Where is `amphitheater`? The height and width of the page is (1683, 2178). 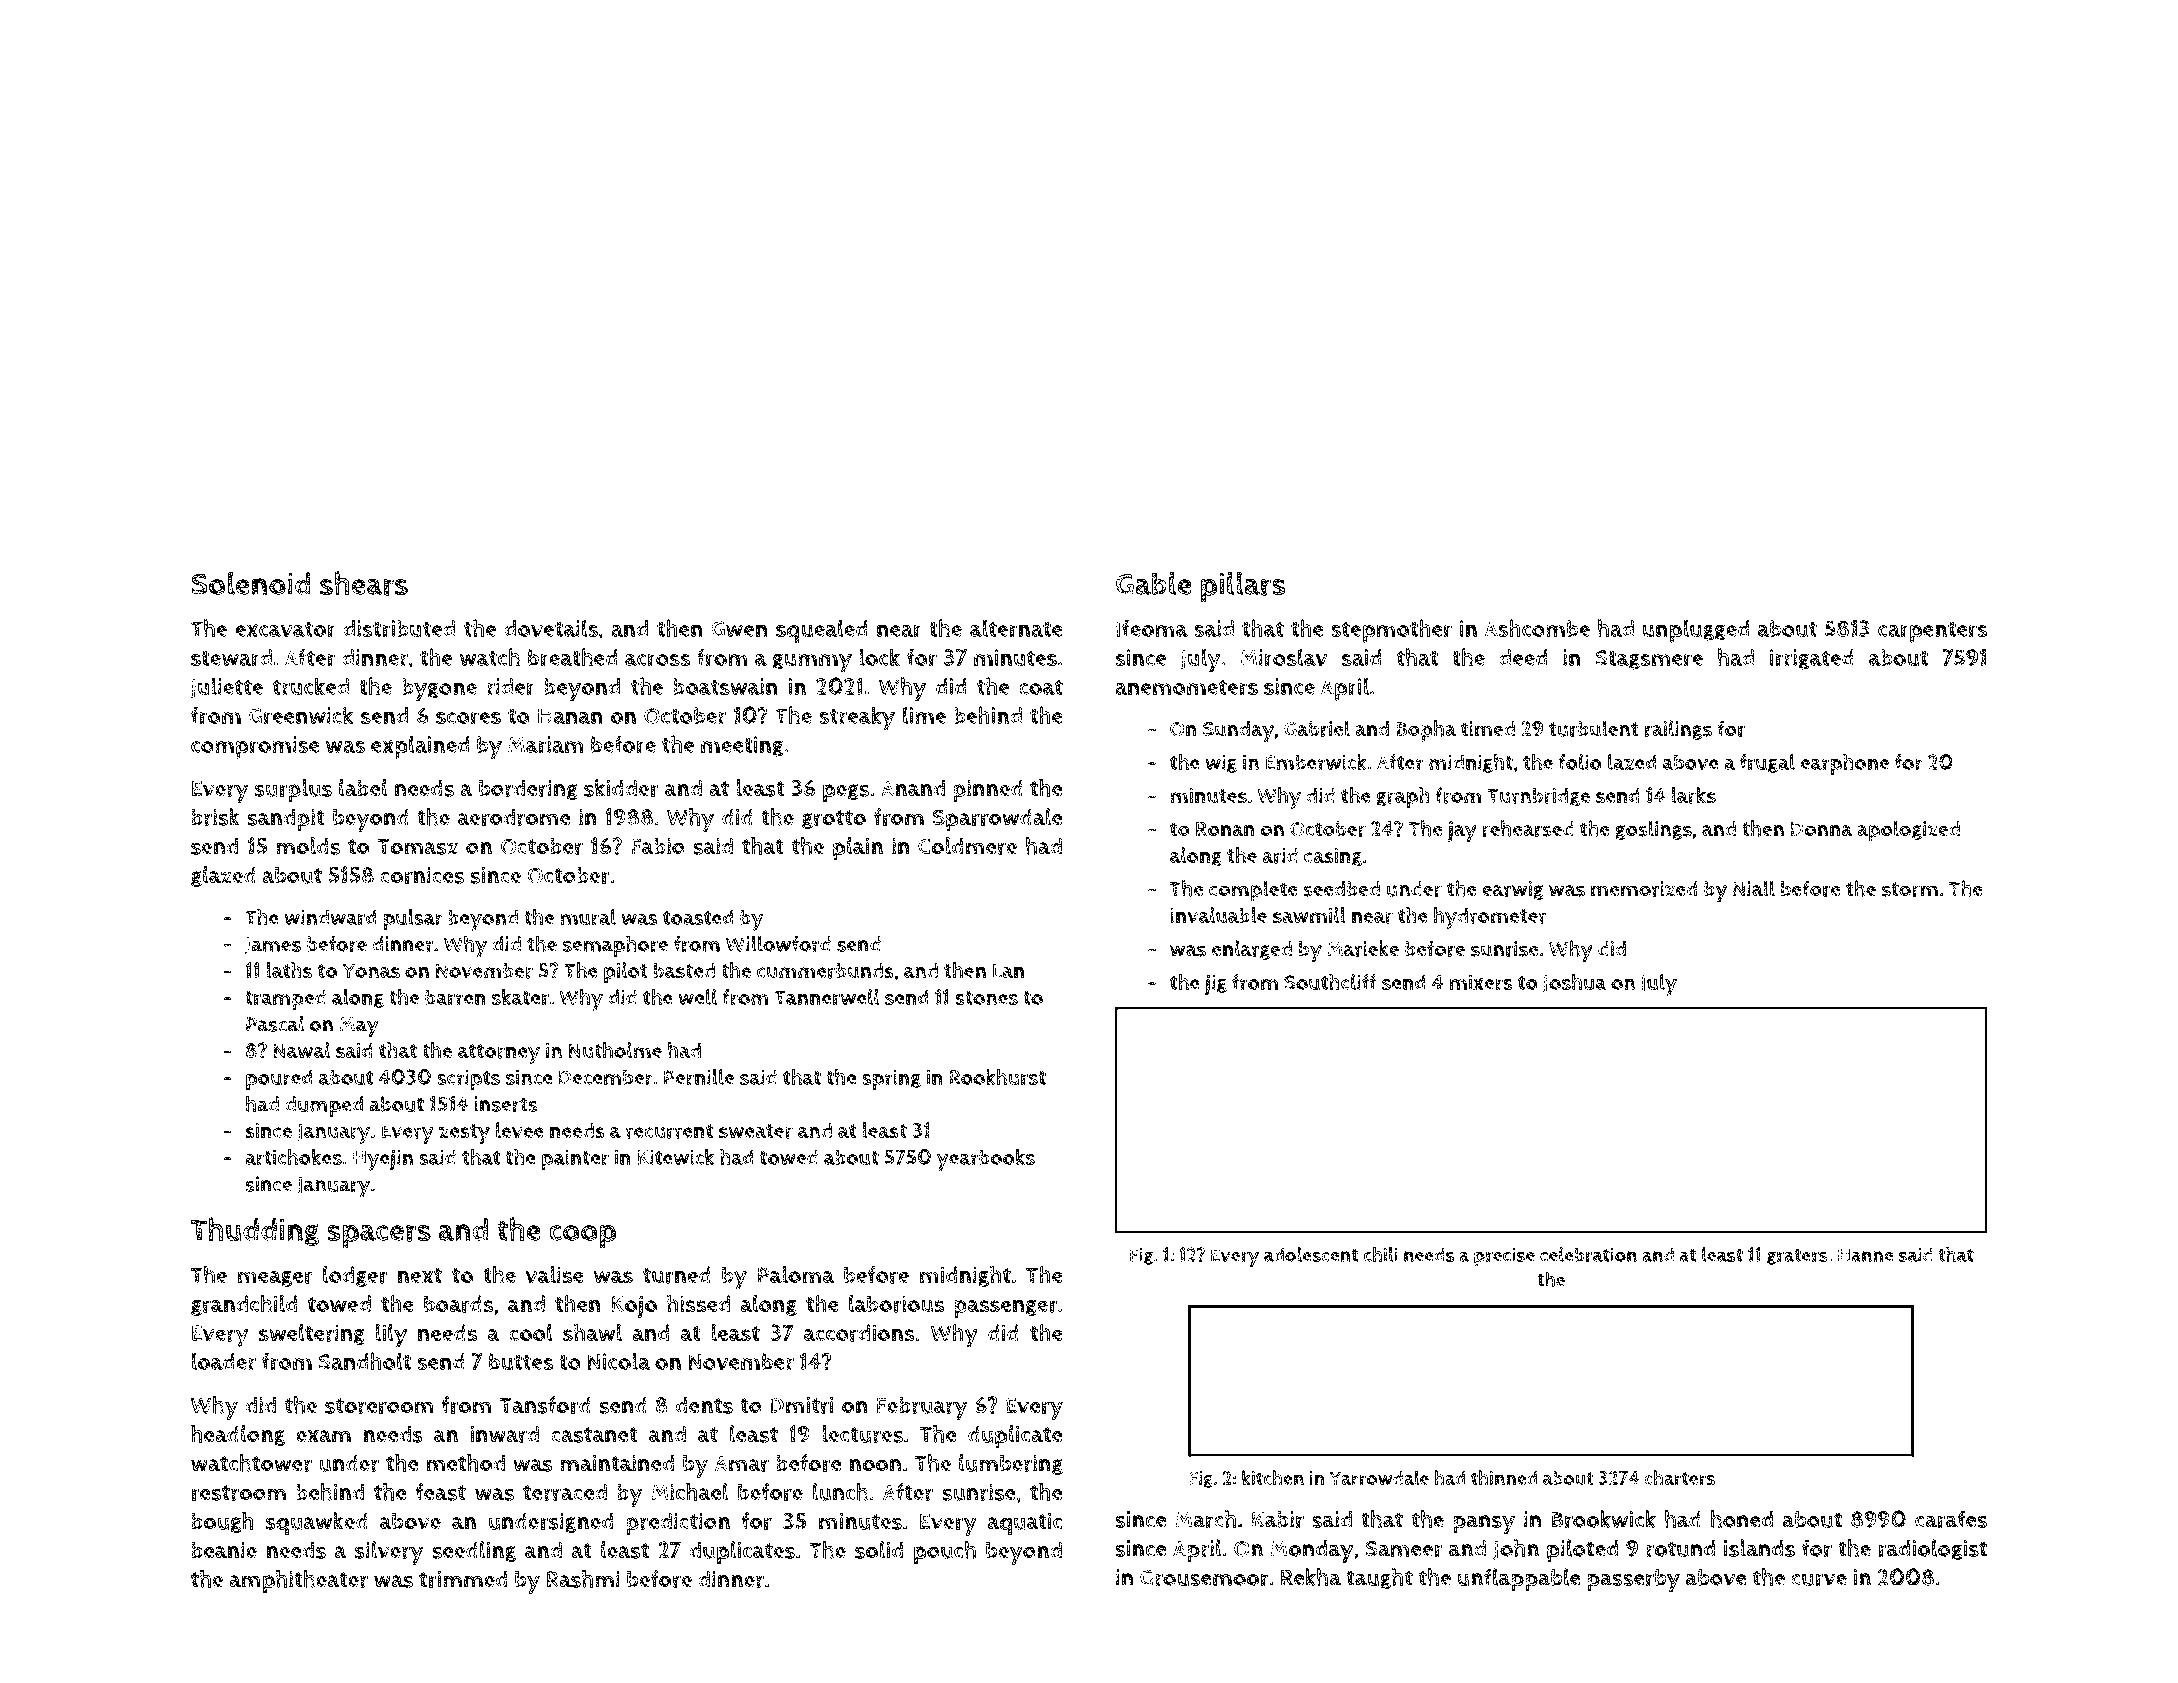
amphitheater is located at coordinates (298, 1581).
